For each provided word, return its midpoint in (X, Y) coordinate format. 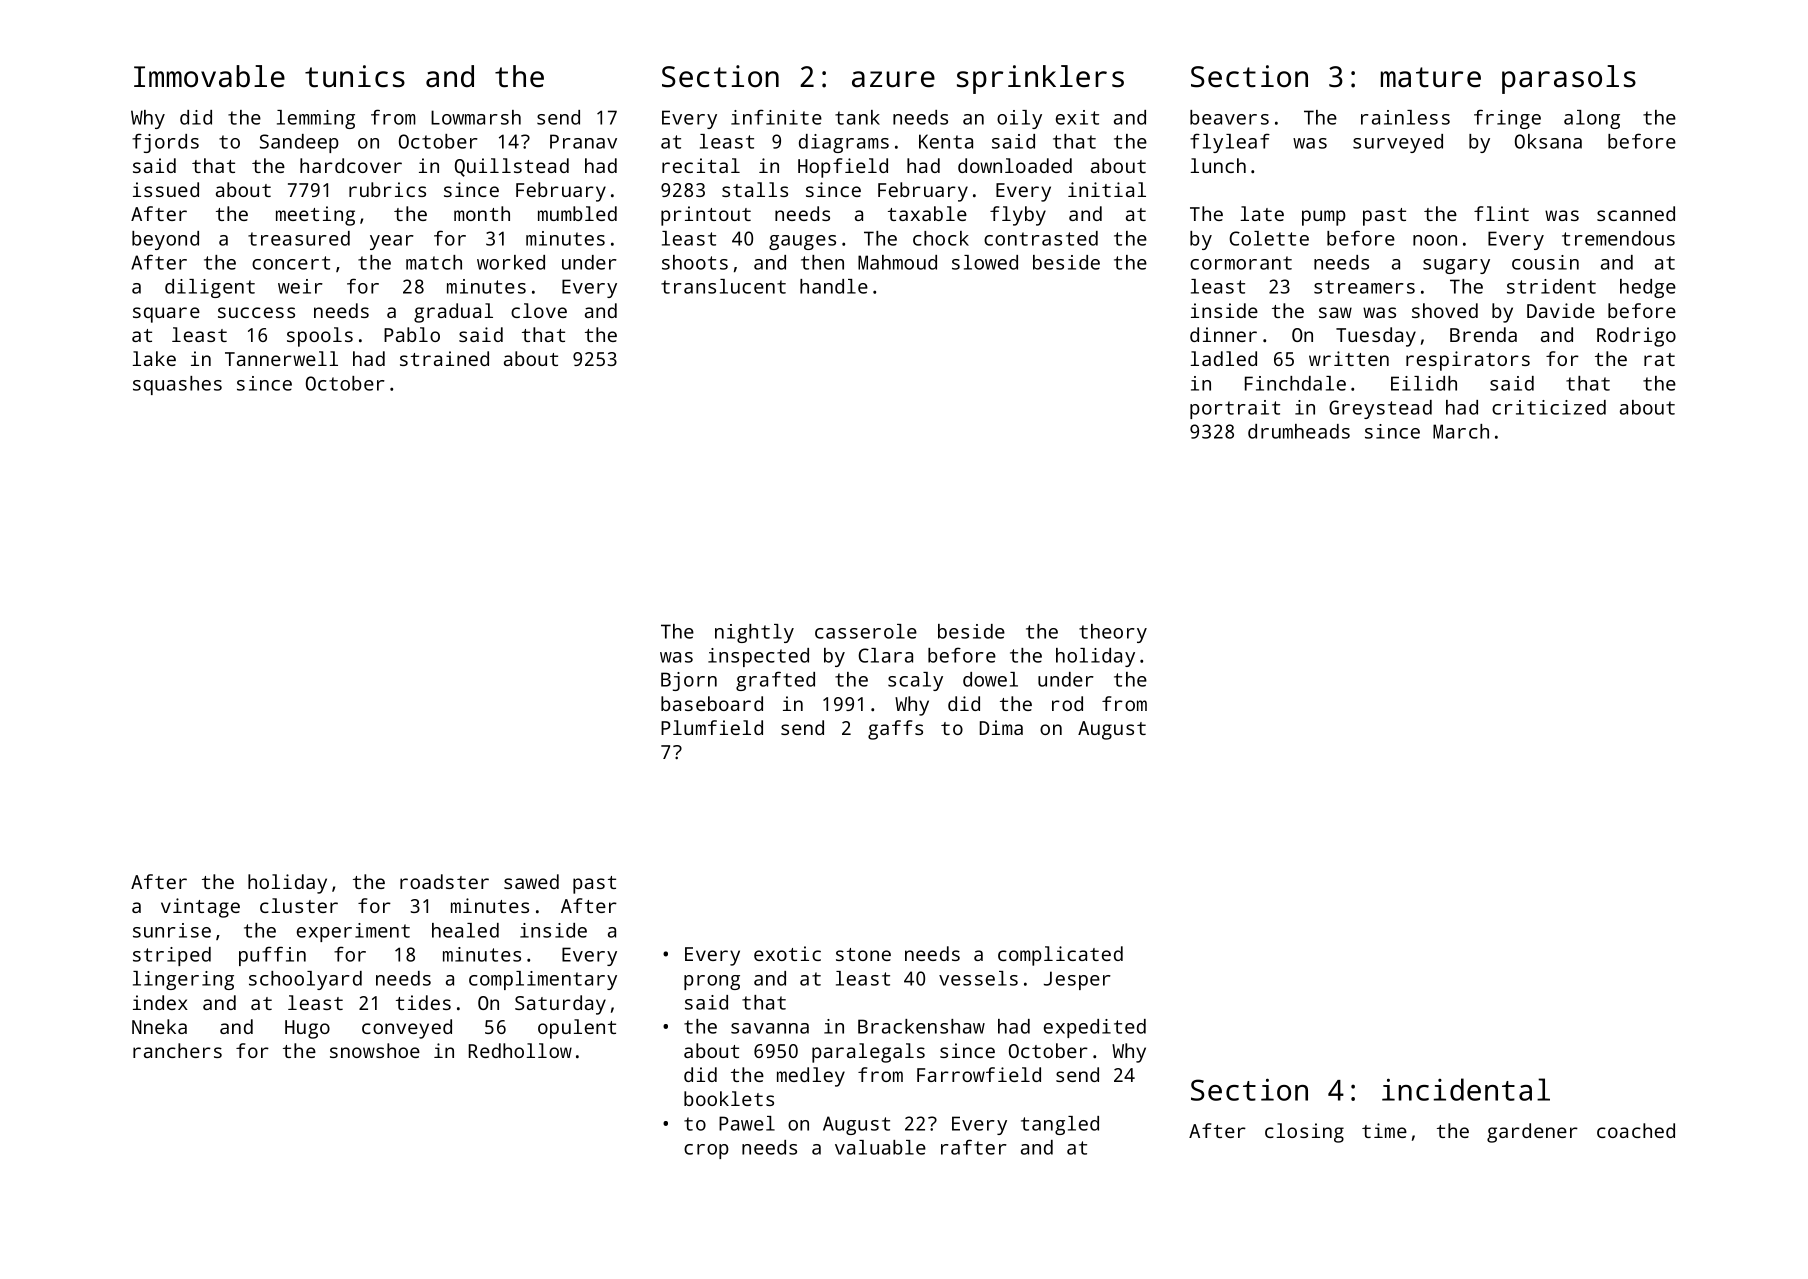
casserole (866, 631)
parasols (1569, 79)
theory (1113, 633)
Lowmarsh (476, 117)
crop (706, 1151)
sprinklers (1040, 79)
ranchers (177, 1050)
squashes (177, 385)
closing (1304, 1133)
